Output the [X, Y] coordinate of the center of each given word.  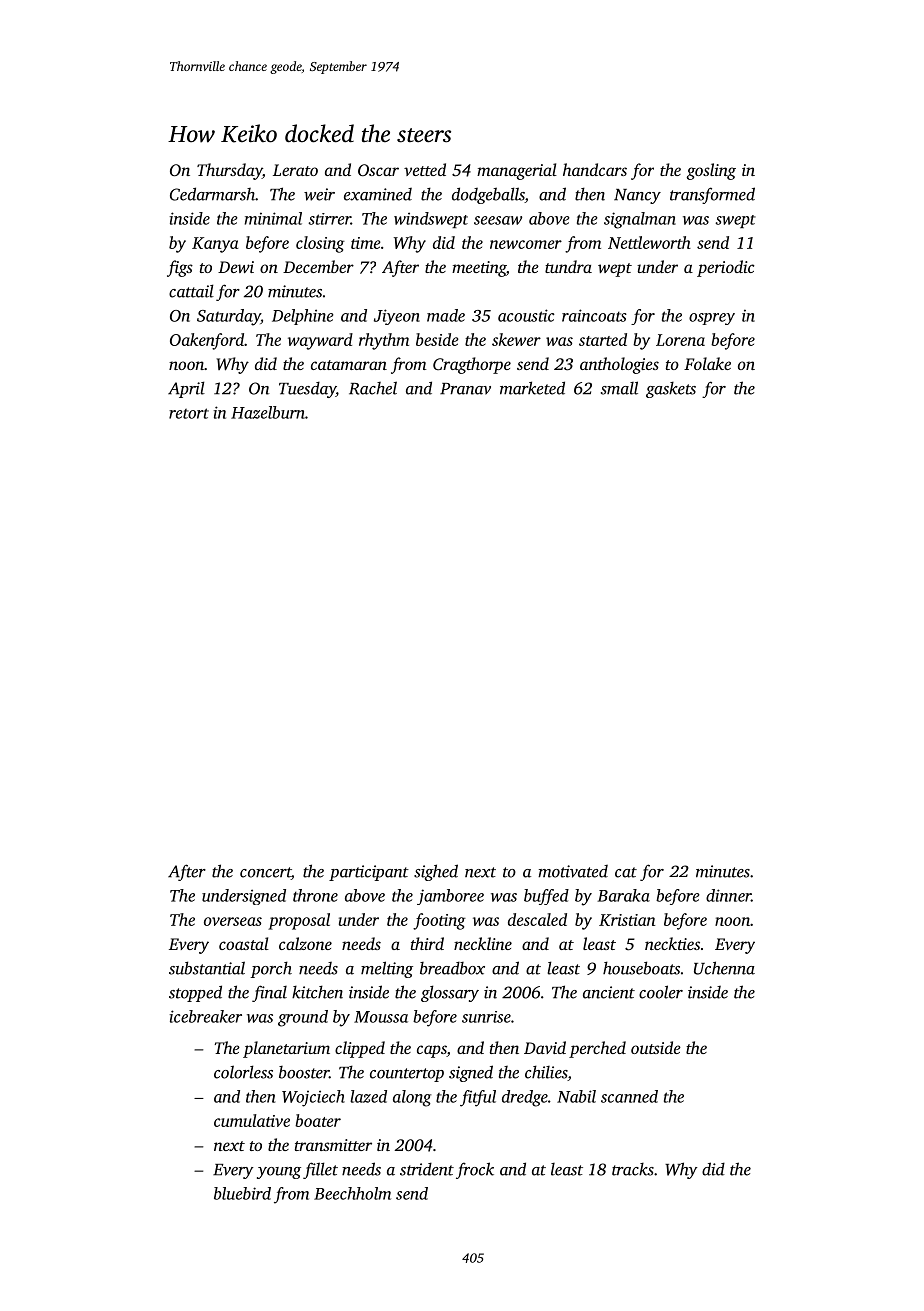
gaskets [671, 389]
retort [189, 413]
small [619, 388]
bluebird [242, 1193]
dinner [728, 895]
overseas [233, 921]
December [318, 266]
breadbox [452, 968]
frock [475, 1170]
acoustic [526, 315]
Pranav [465, 389]
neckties [672, 943]
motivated [573, 871]
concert [265, 873]
